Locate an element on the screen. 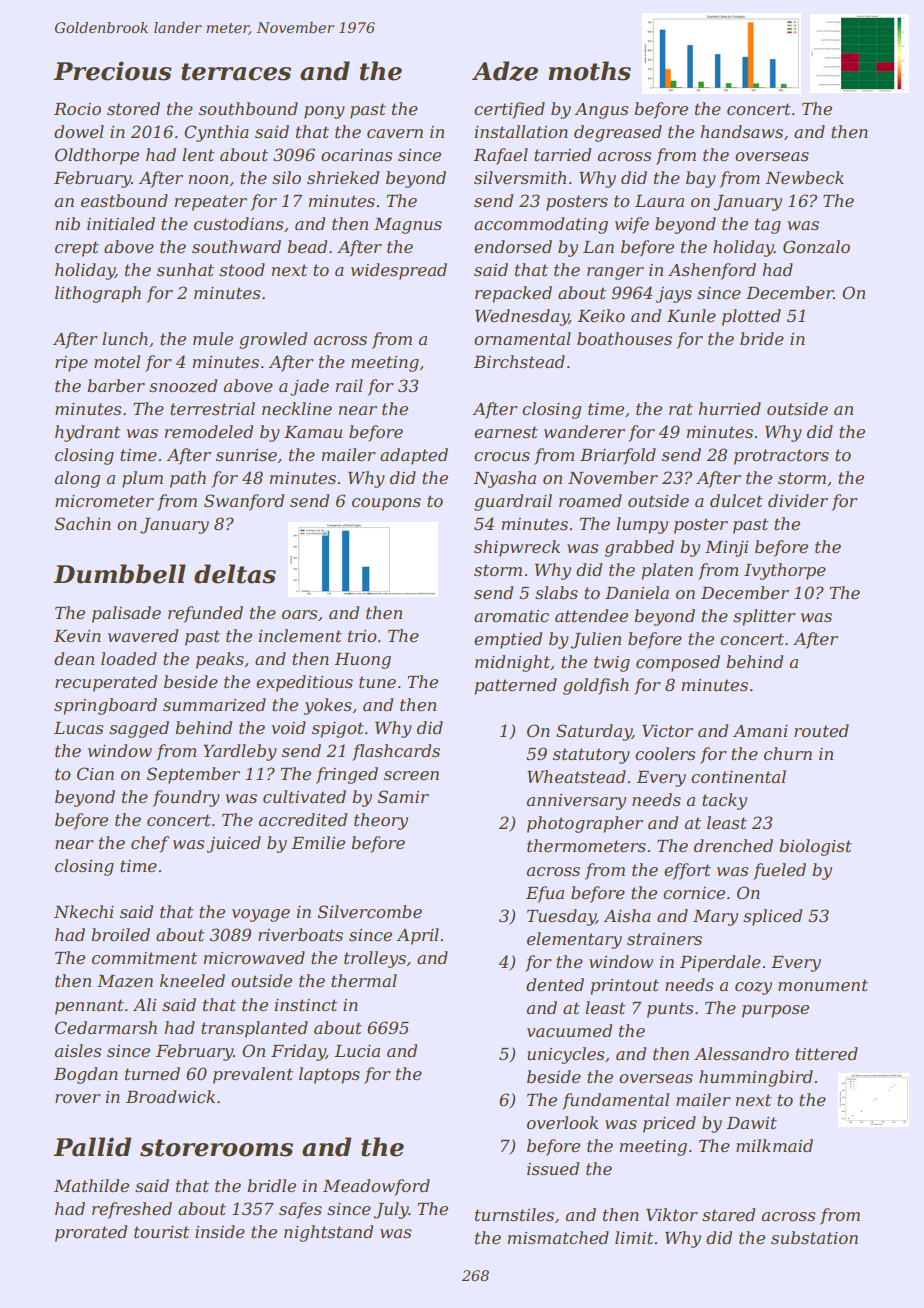  tacky is located at coordinates (724, 801).
